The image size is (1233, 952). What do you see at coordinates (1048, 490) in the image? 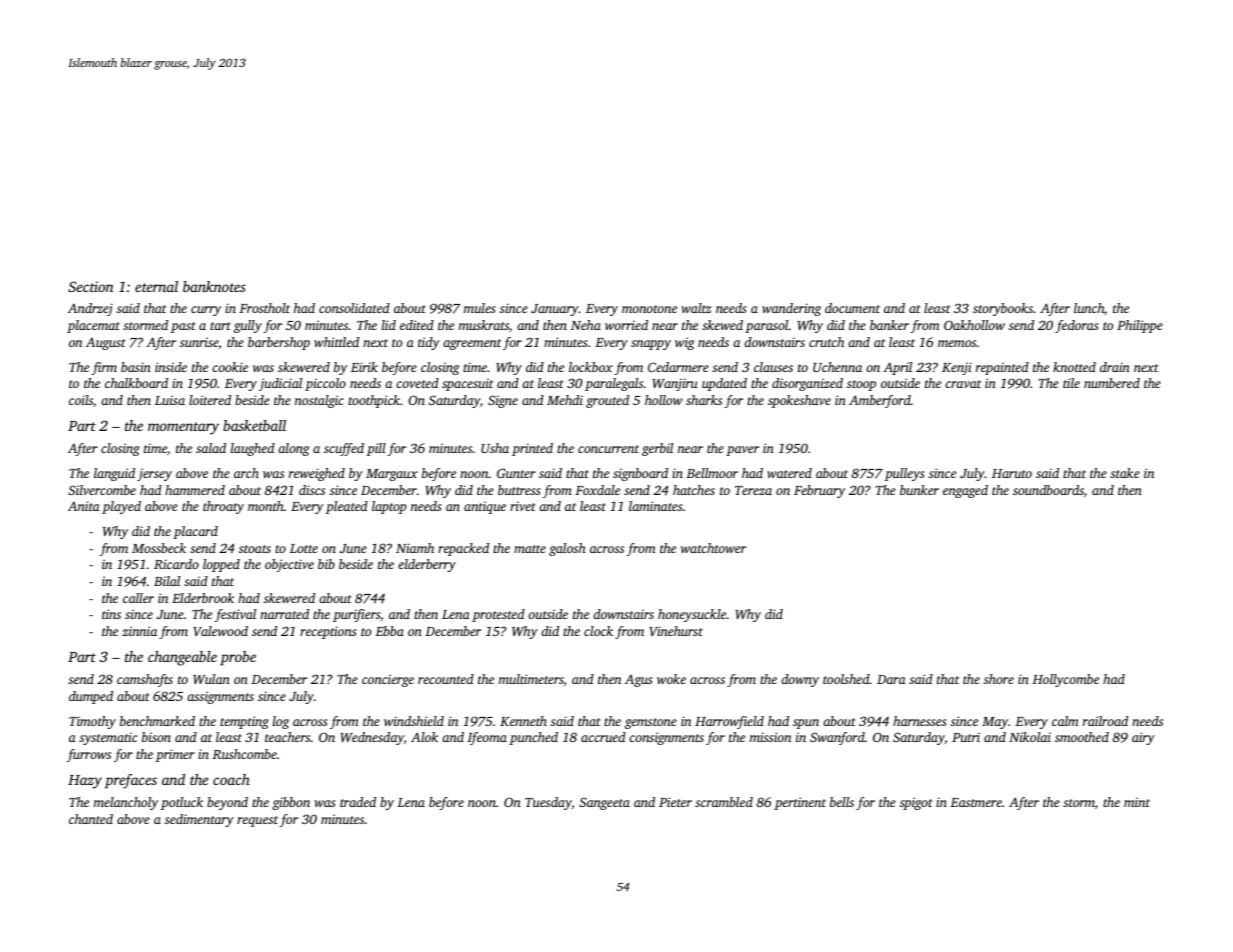
I see `soundboards` at bounding box center [1048, 490].
